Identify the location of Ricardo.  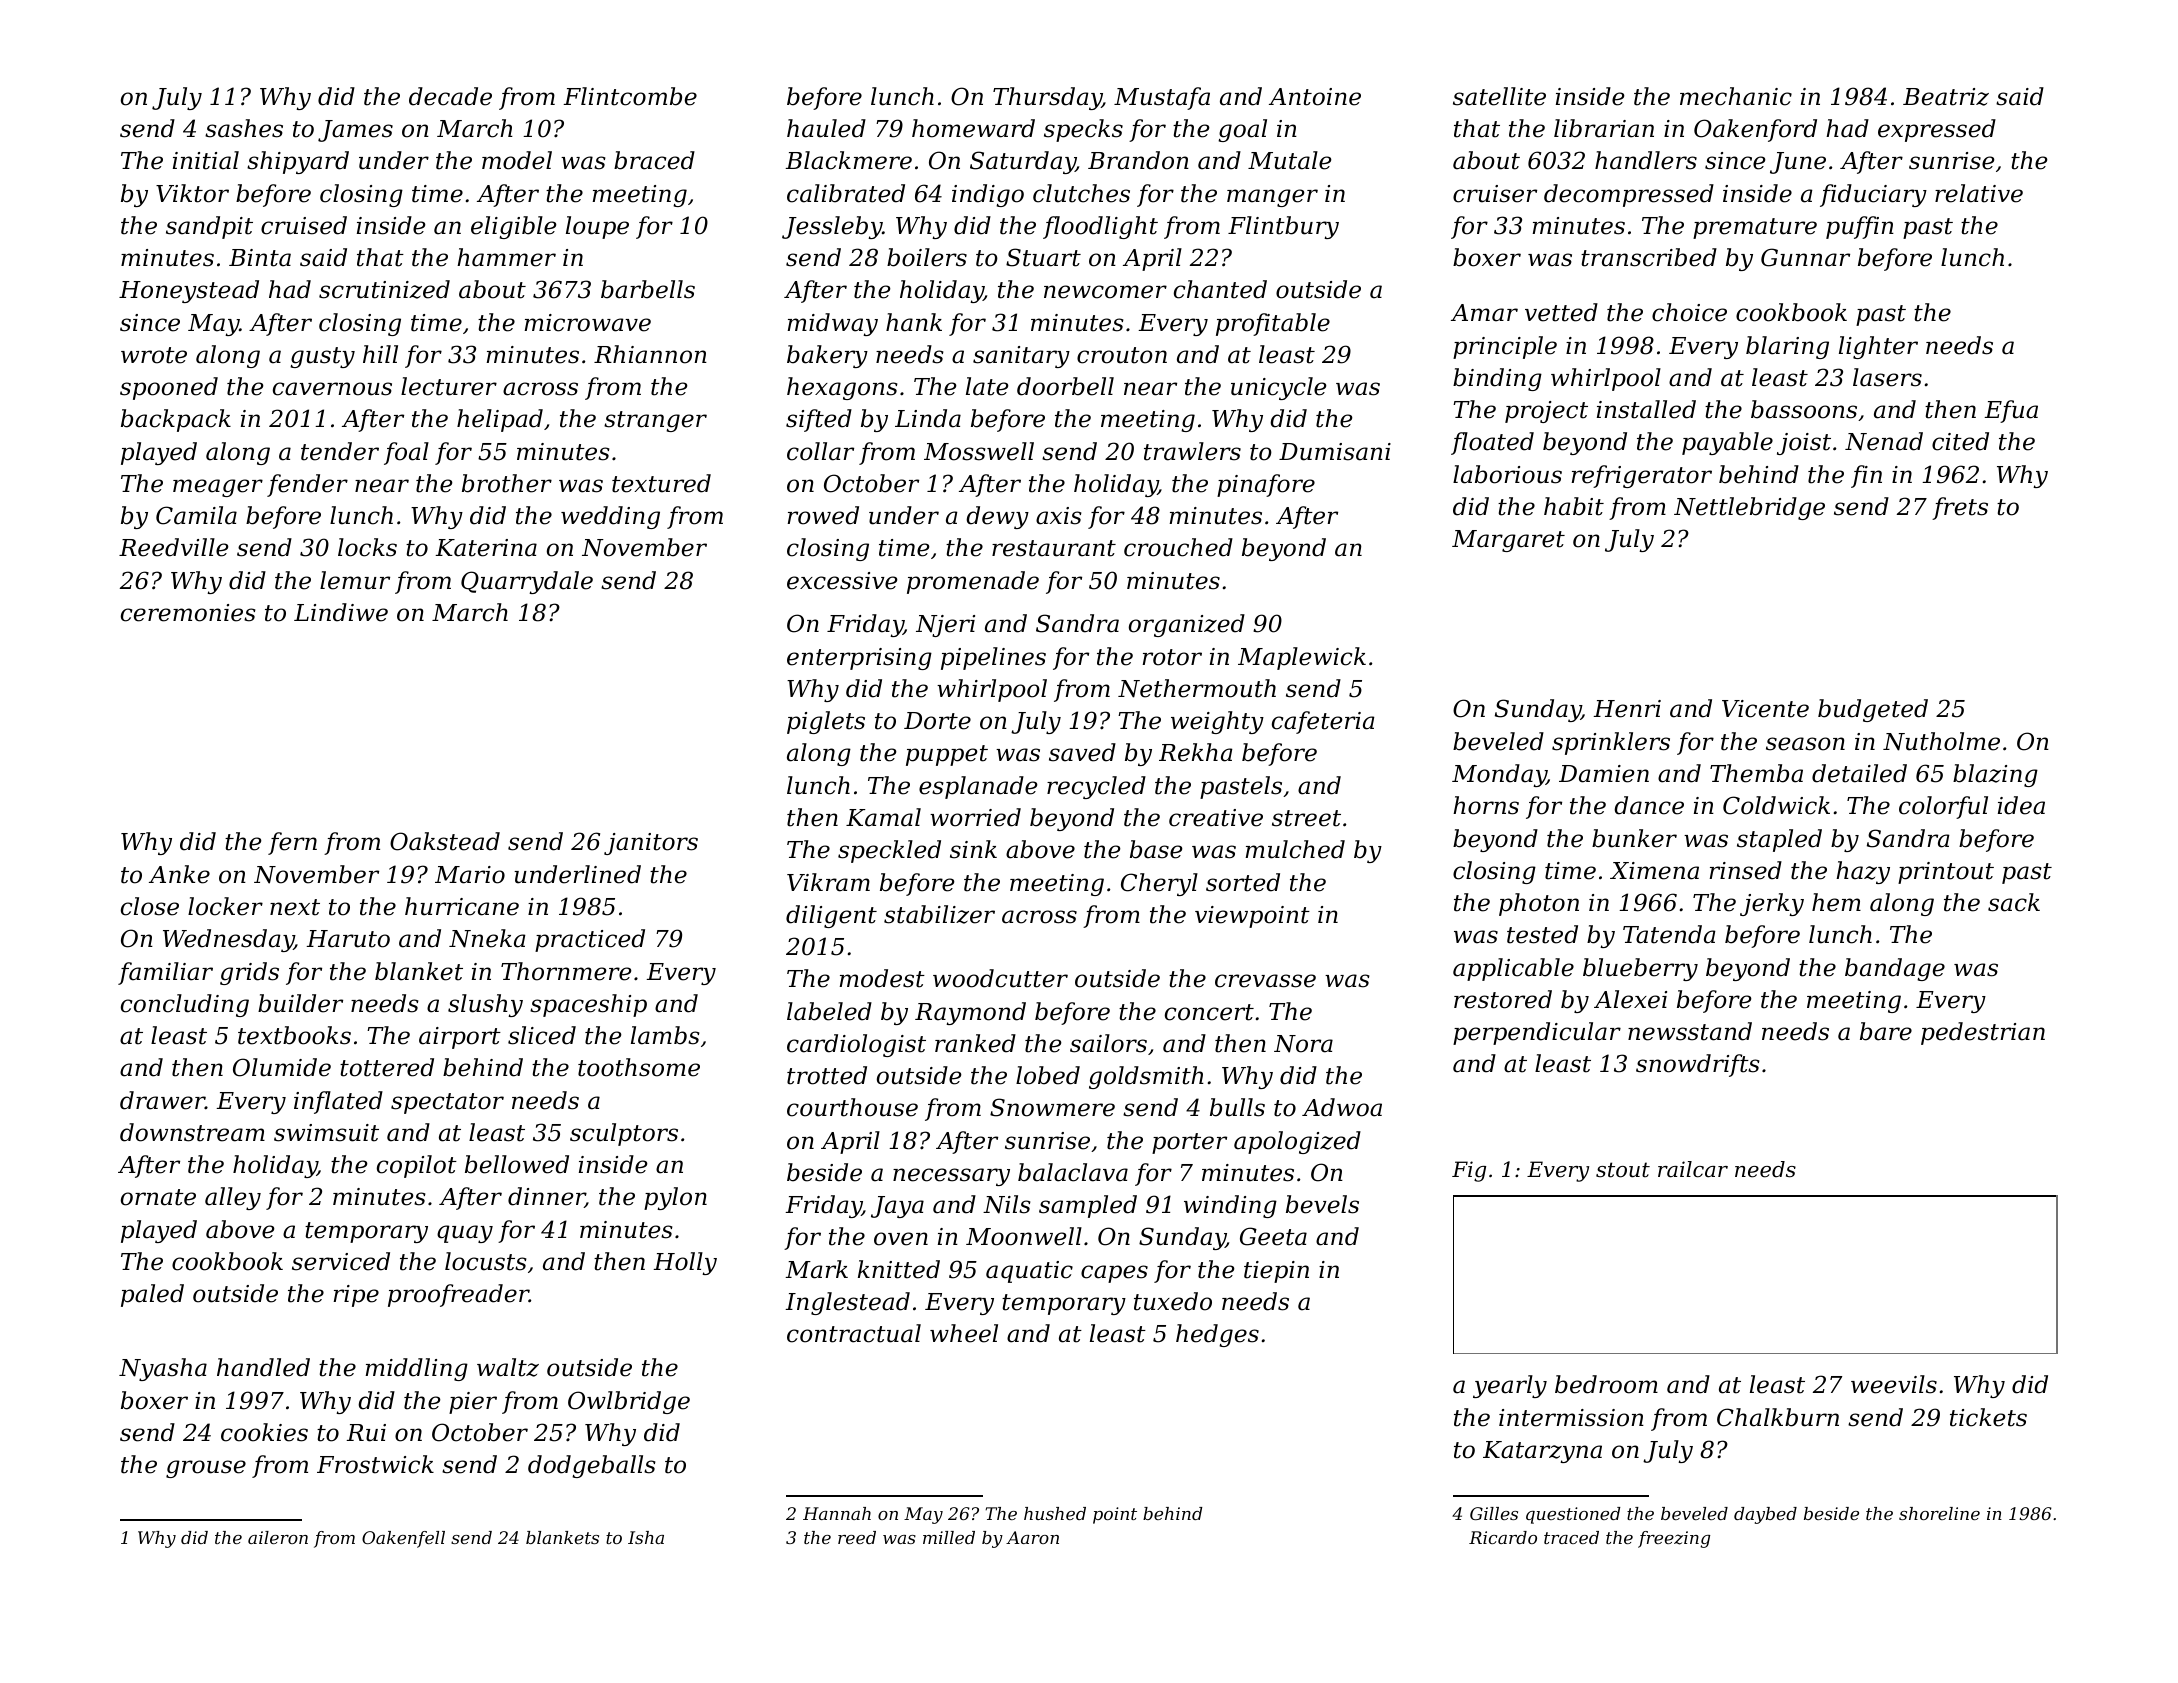
(1503, 1537).
